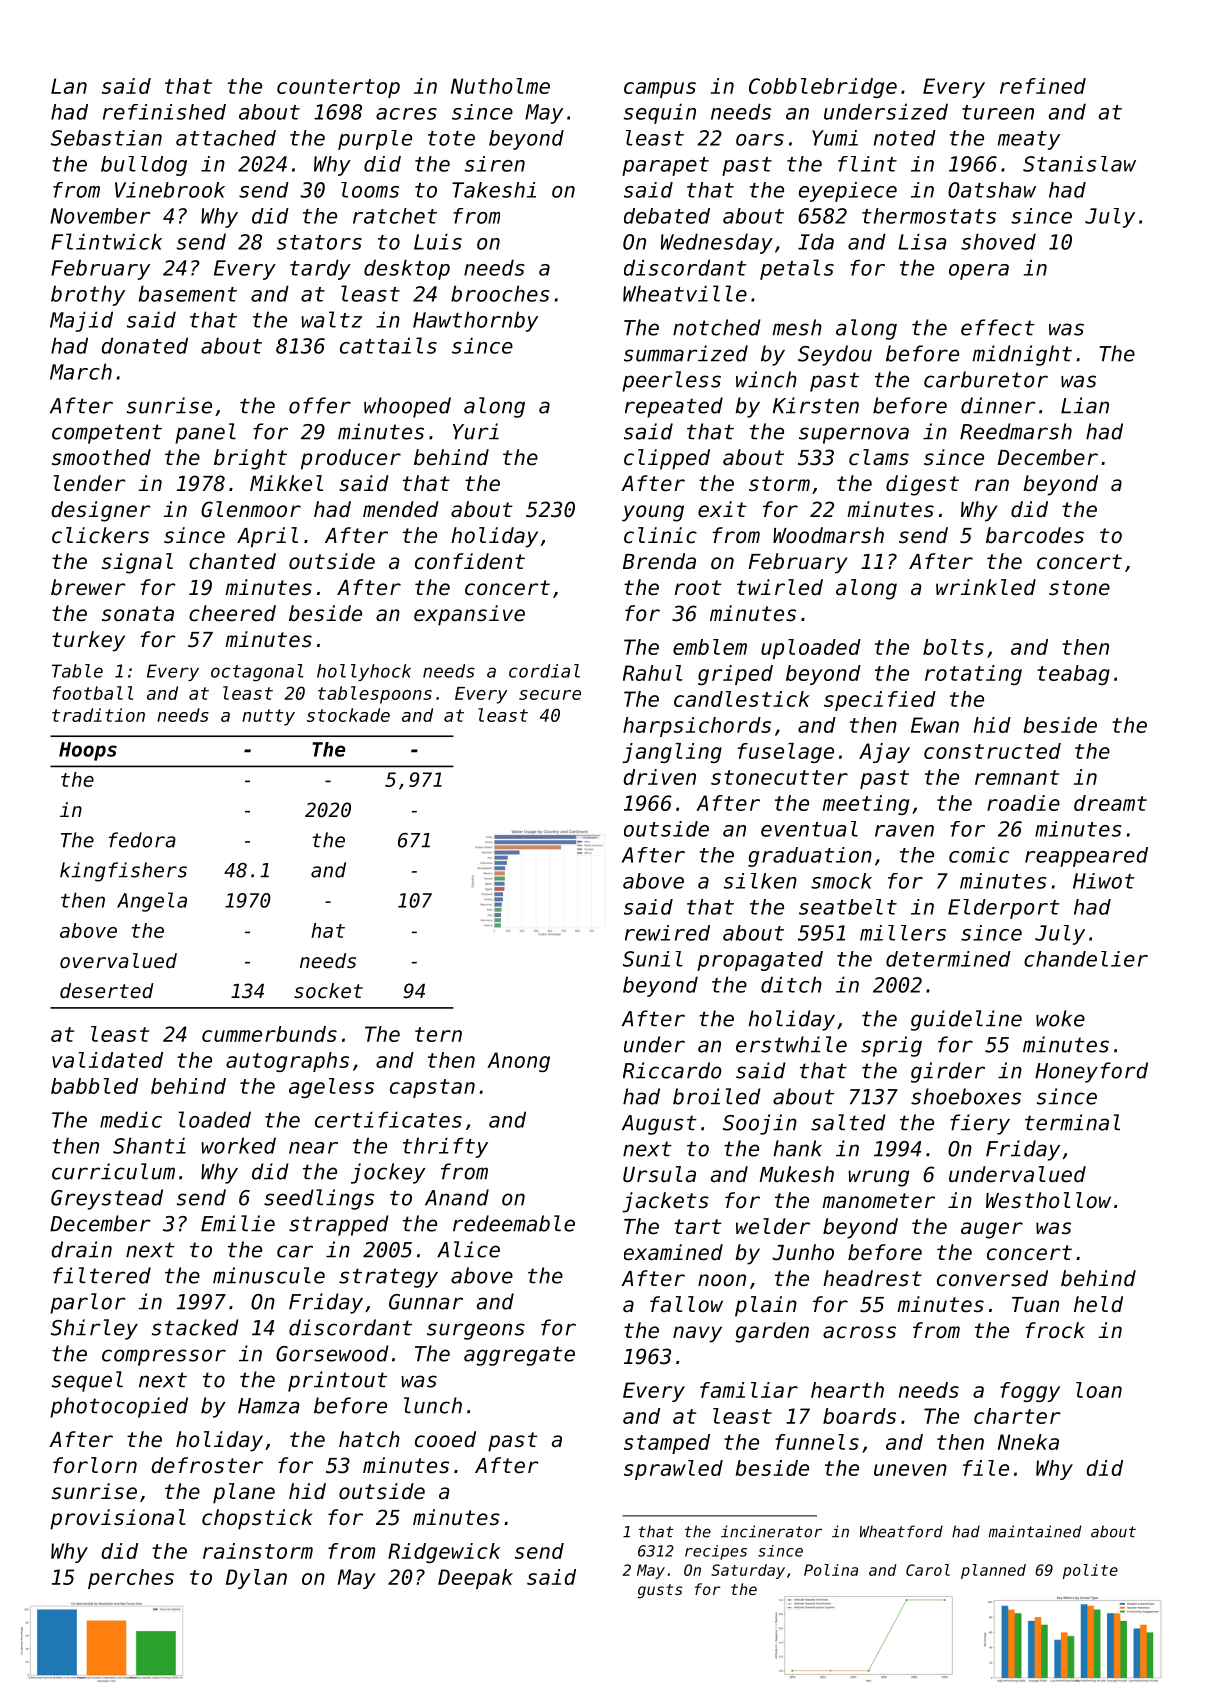 The image size is (1207, 1707). What do you see at coordinates (760, 140) in the screenshot?
I see `oars` at bounding box center [760, 140].
